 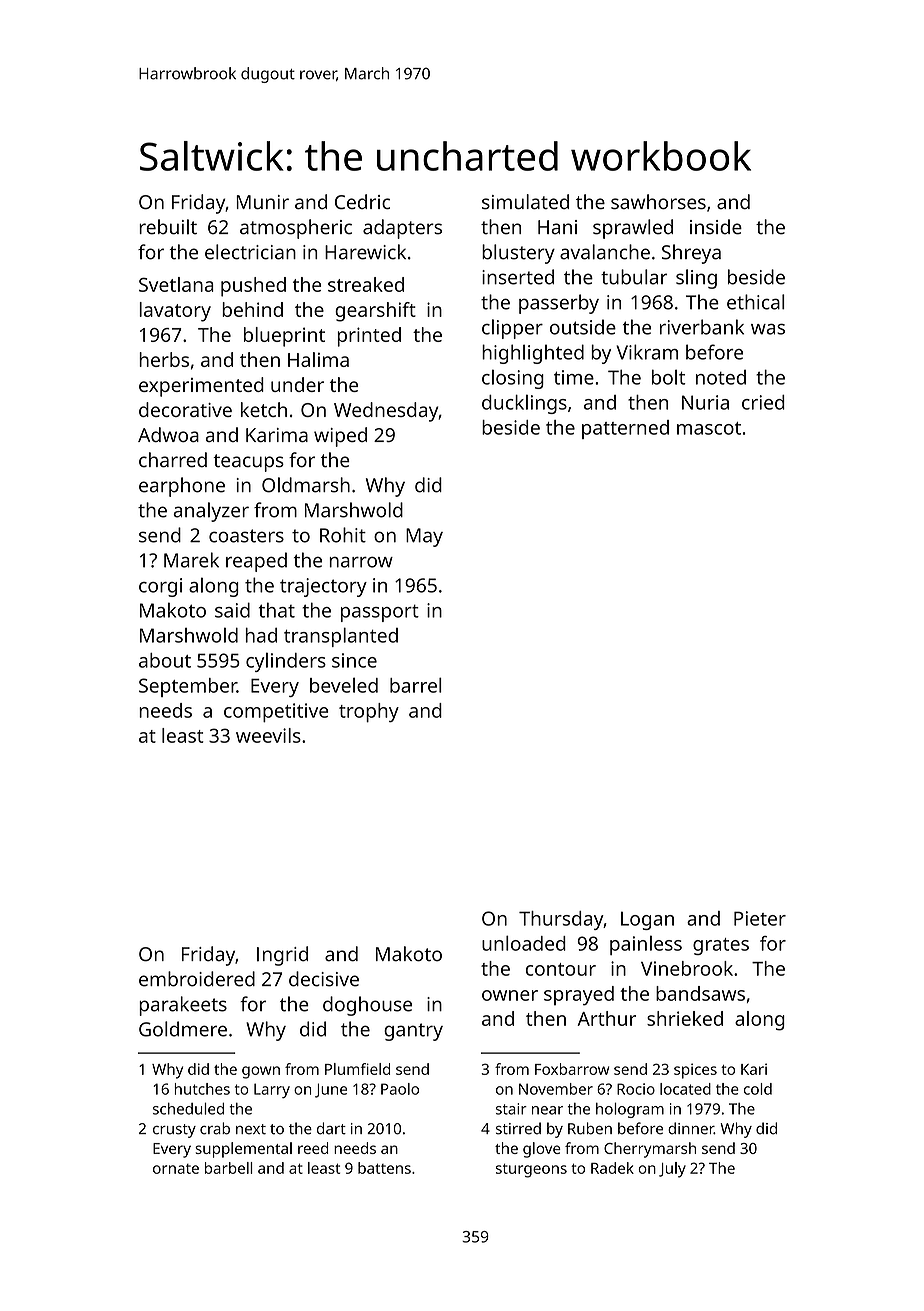 I want to click on cold, so click(x=758, y=1089).
